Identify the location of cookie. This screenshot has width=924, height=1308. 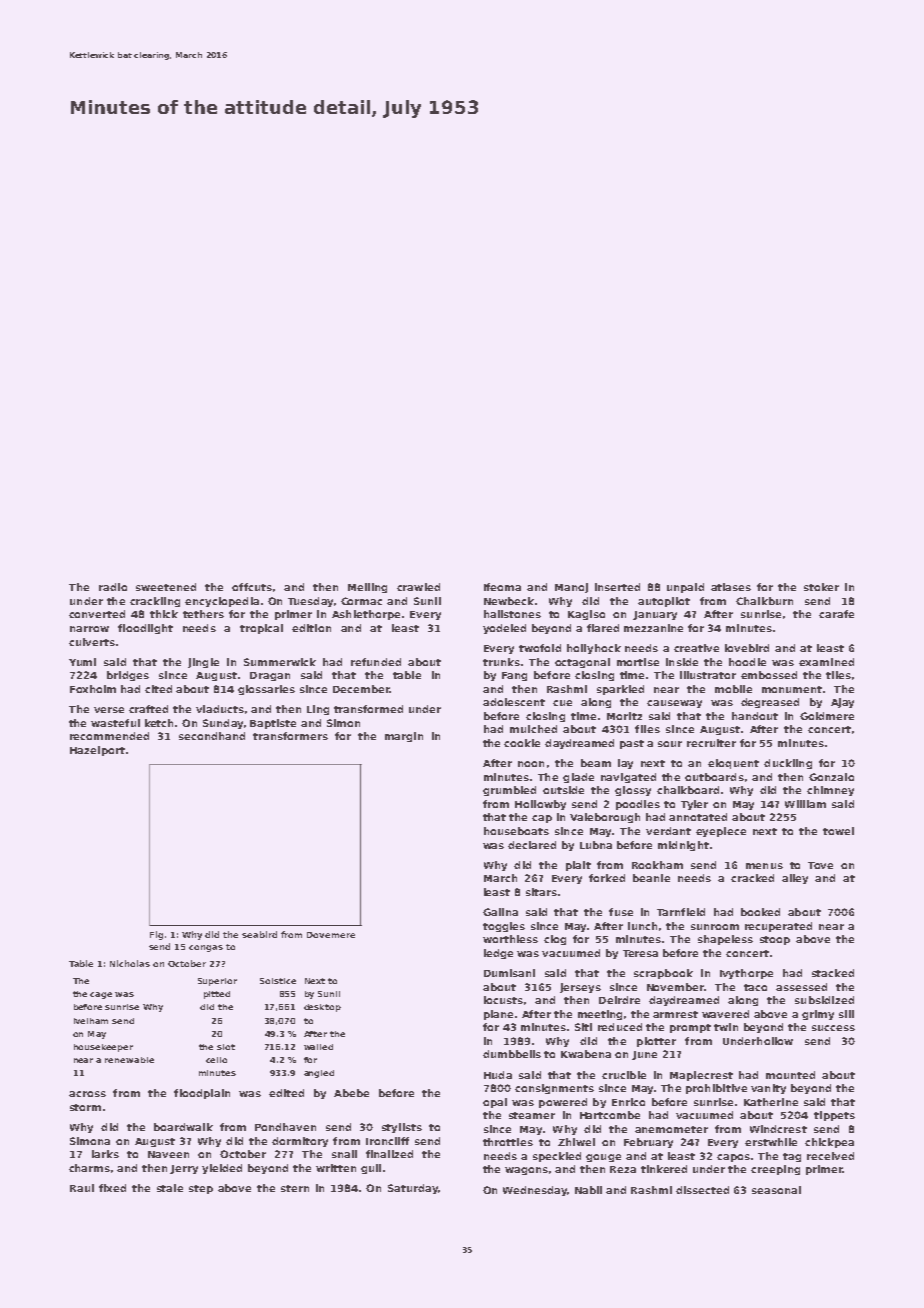
(522, 743).
